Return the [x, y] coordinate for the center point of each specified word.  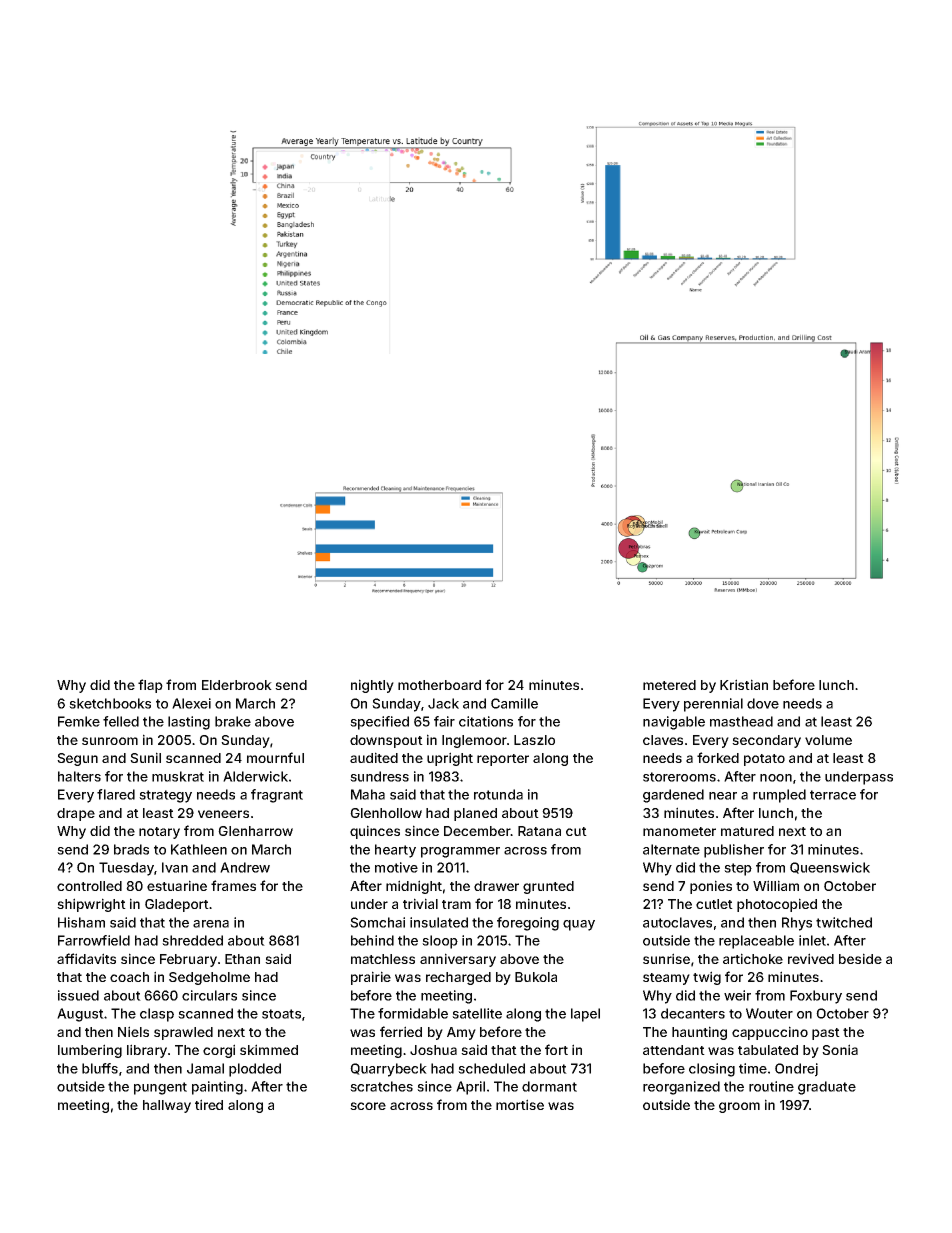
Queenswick [830, 868]
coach [129, 977]
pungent [160, 1088]
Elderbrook [237, 685]
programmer [460, 852]
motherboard [439, 685]
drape [76, 814]
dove [763, 703]
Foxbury [816, 997]
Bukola [536, 977]
